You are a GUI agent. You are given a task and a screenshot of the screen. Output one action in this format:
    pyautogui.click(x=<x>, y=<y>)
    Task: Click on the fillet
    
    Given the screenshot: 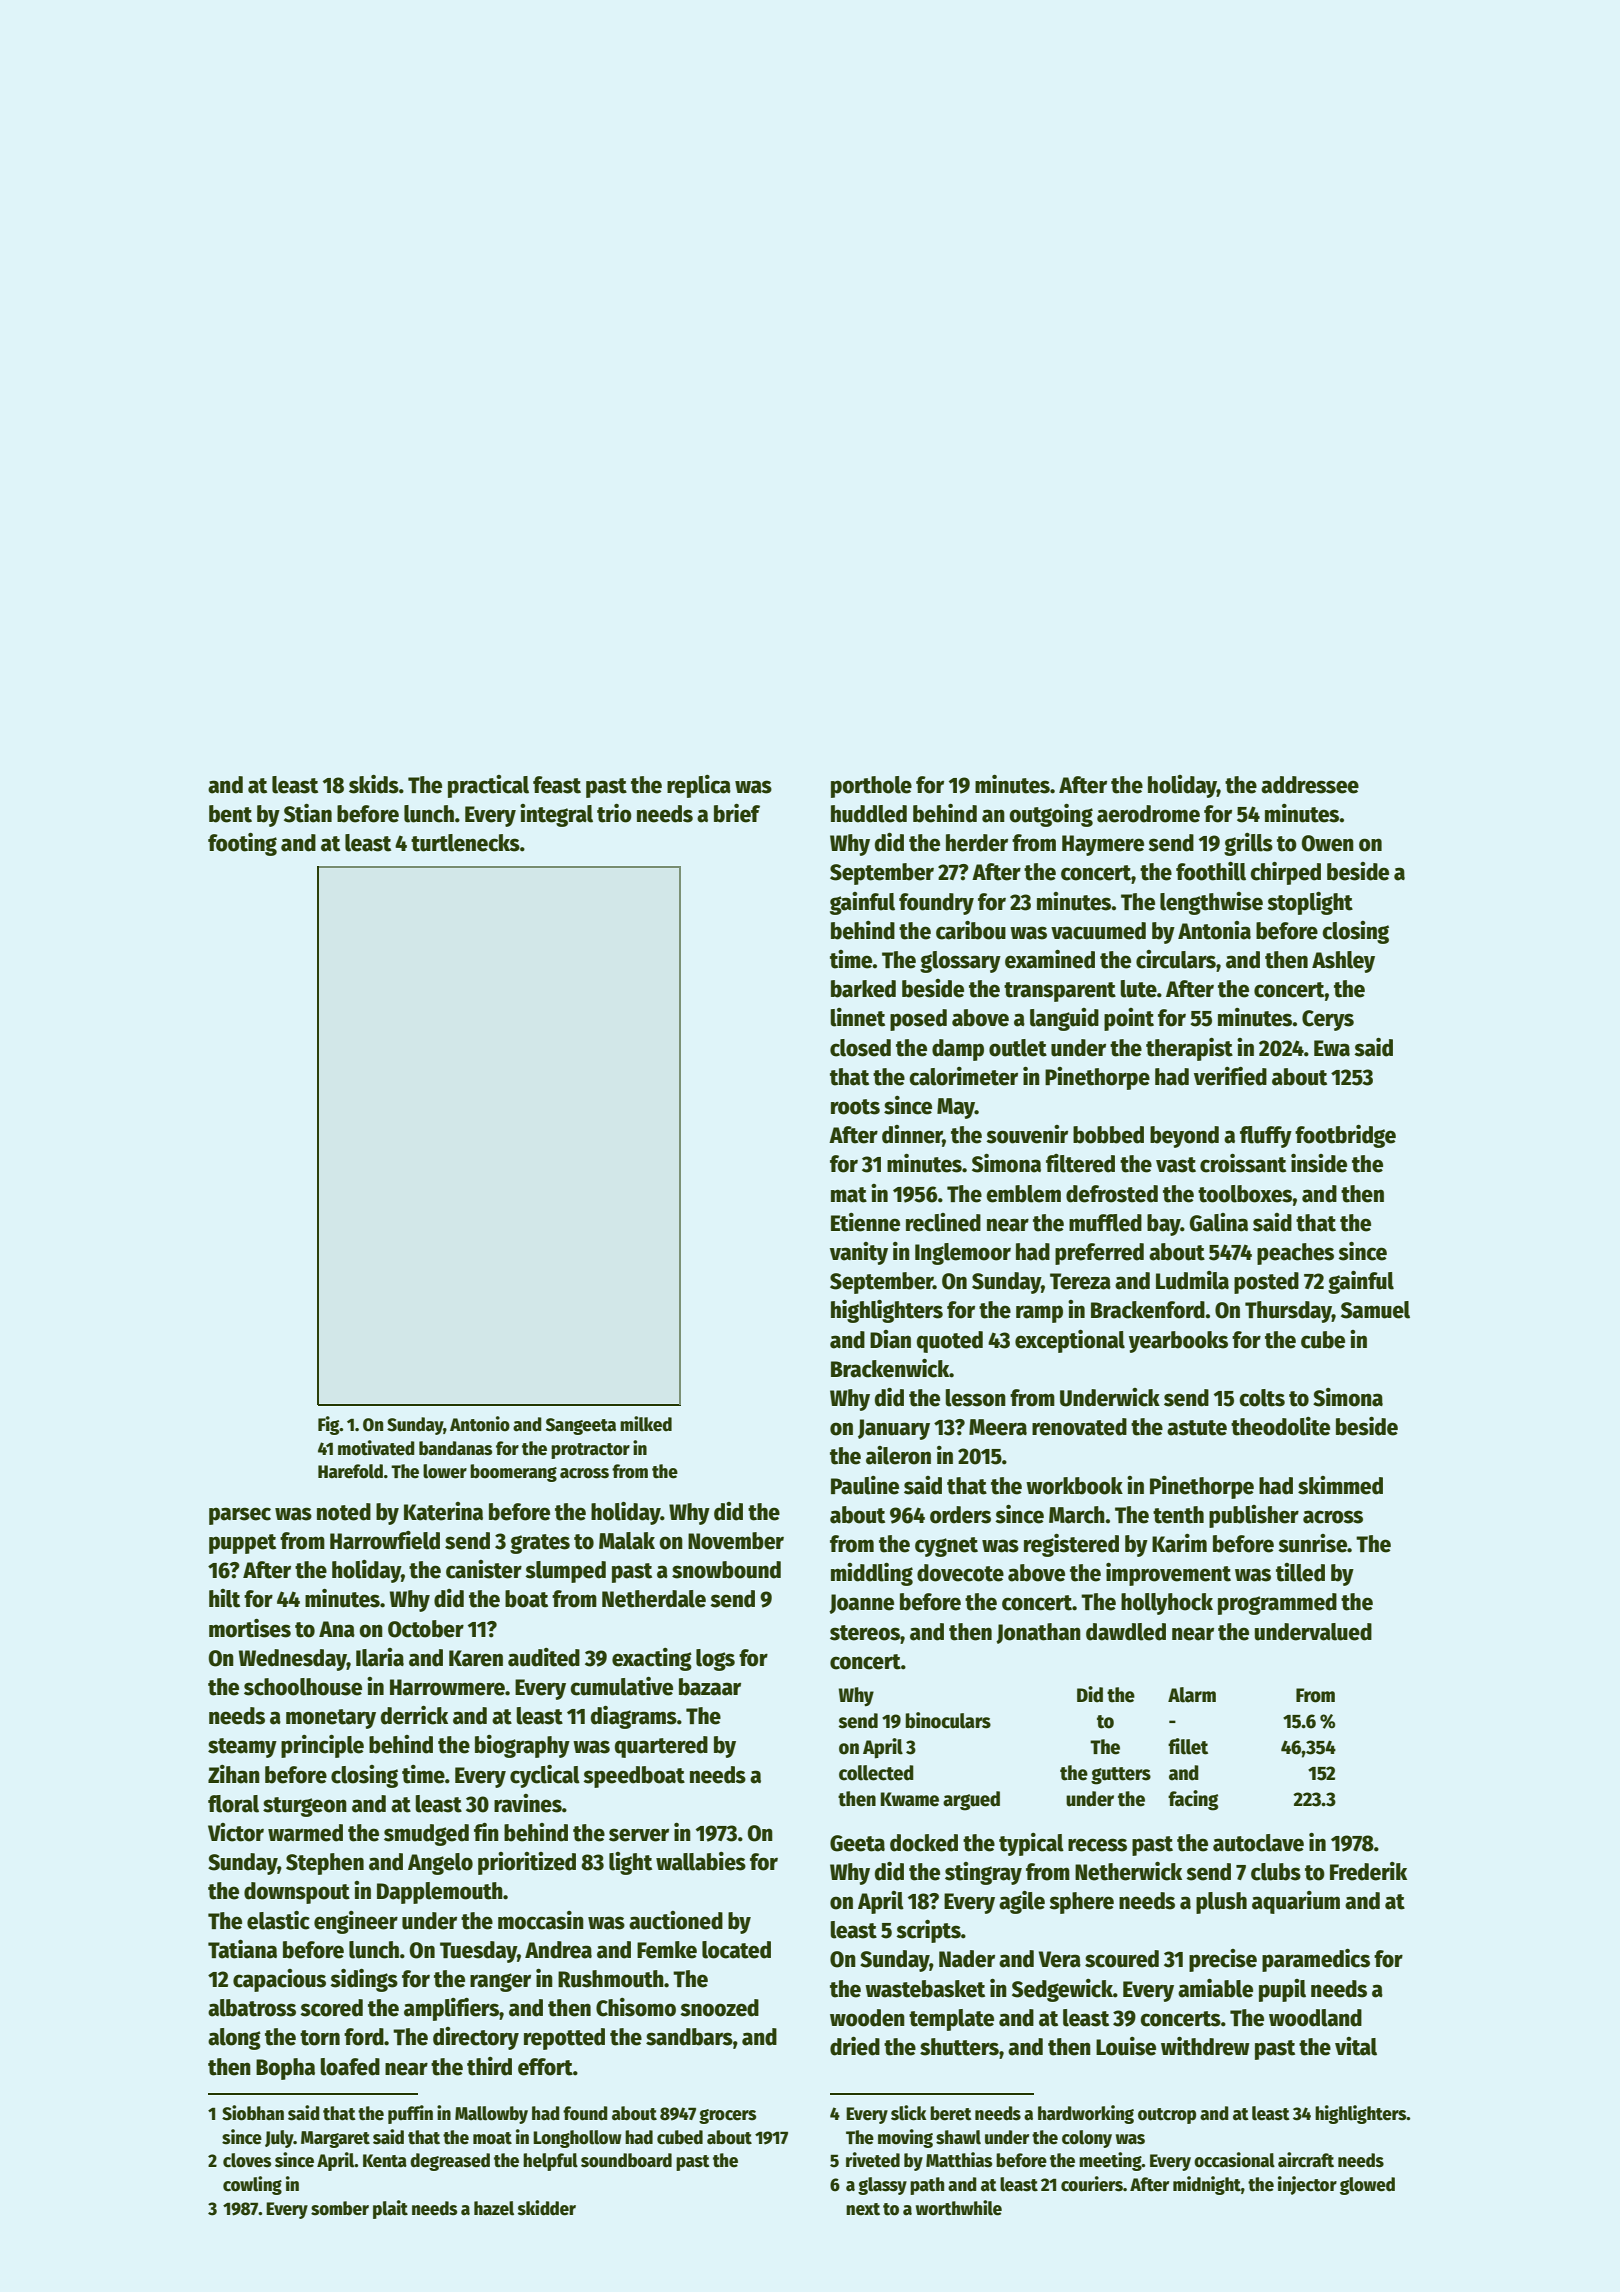 What is the action you would take?
    pyautogui.click(x=1188, y=1746)
